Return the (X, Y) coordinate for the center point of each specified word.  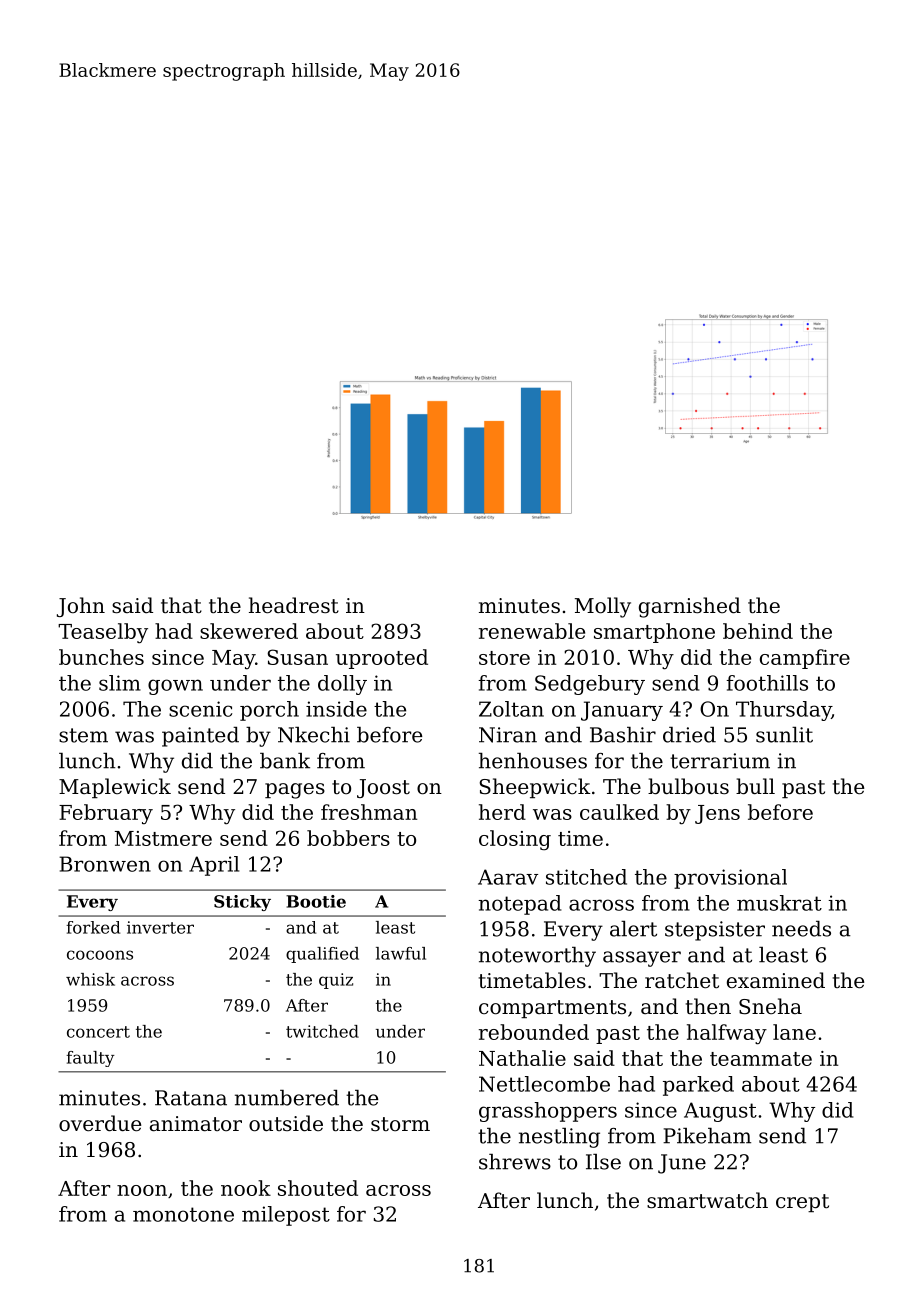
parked (698, 1086)
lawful (401, 953)
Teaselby (103, 633)
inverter (160, 927)
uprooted (382, 659)
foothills (767, 683)
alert (633, 929)
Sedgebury (590, 685)
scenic (200, 709)
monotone (183, 1214)
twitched (322, 1031)
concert (98, 1032)
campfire (805, 659)
